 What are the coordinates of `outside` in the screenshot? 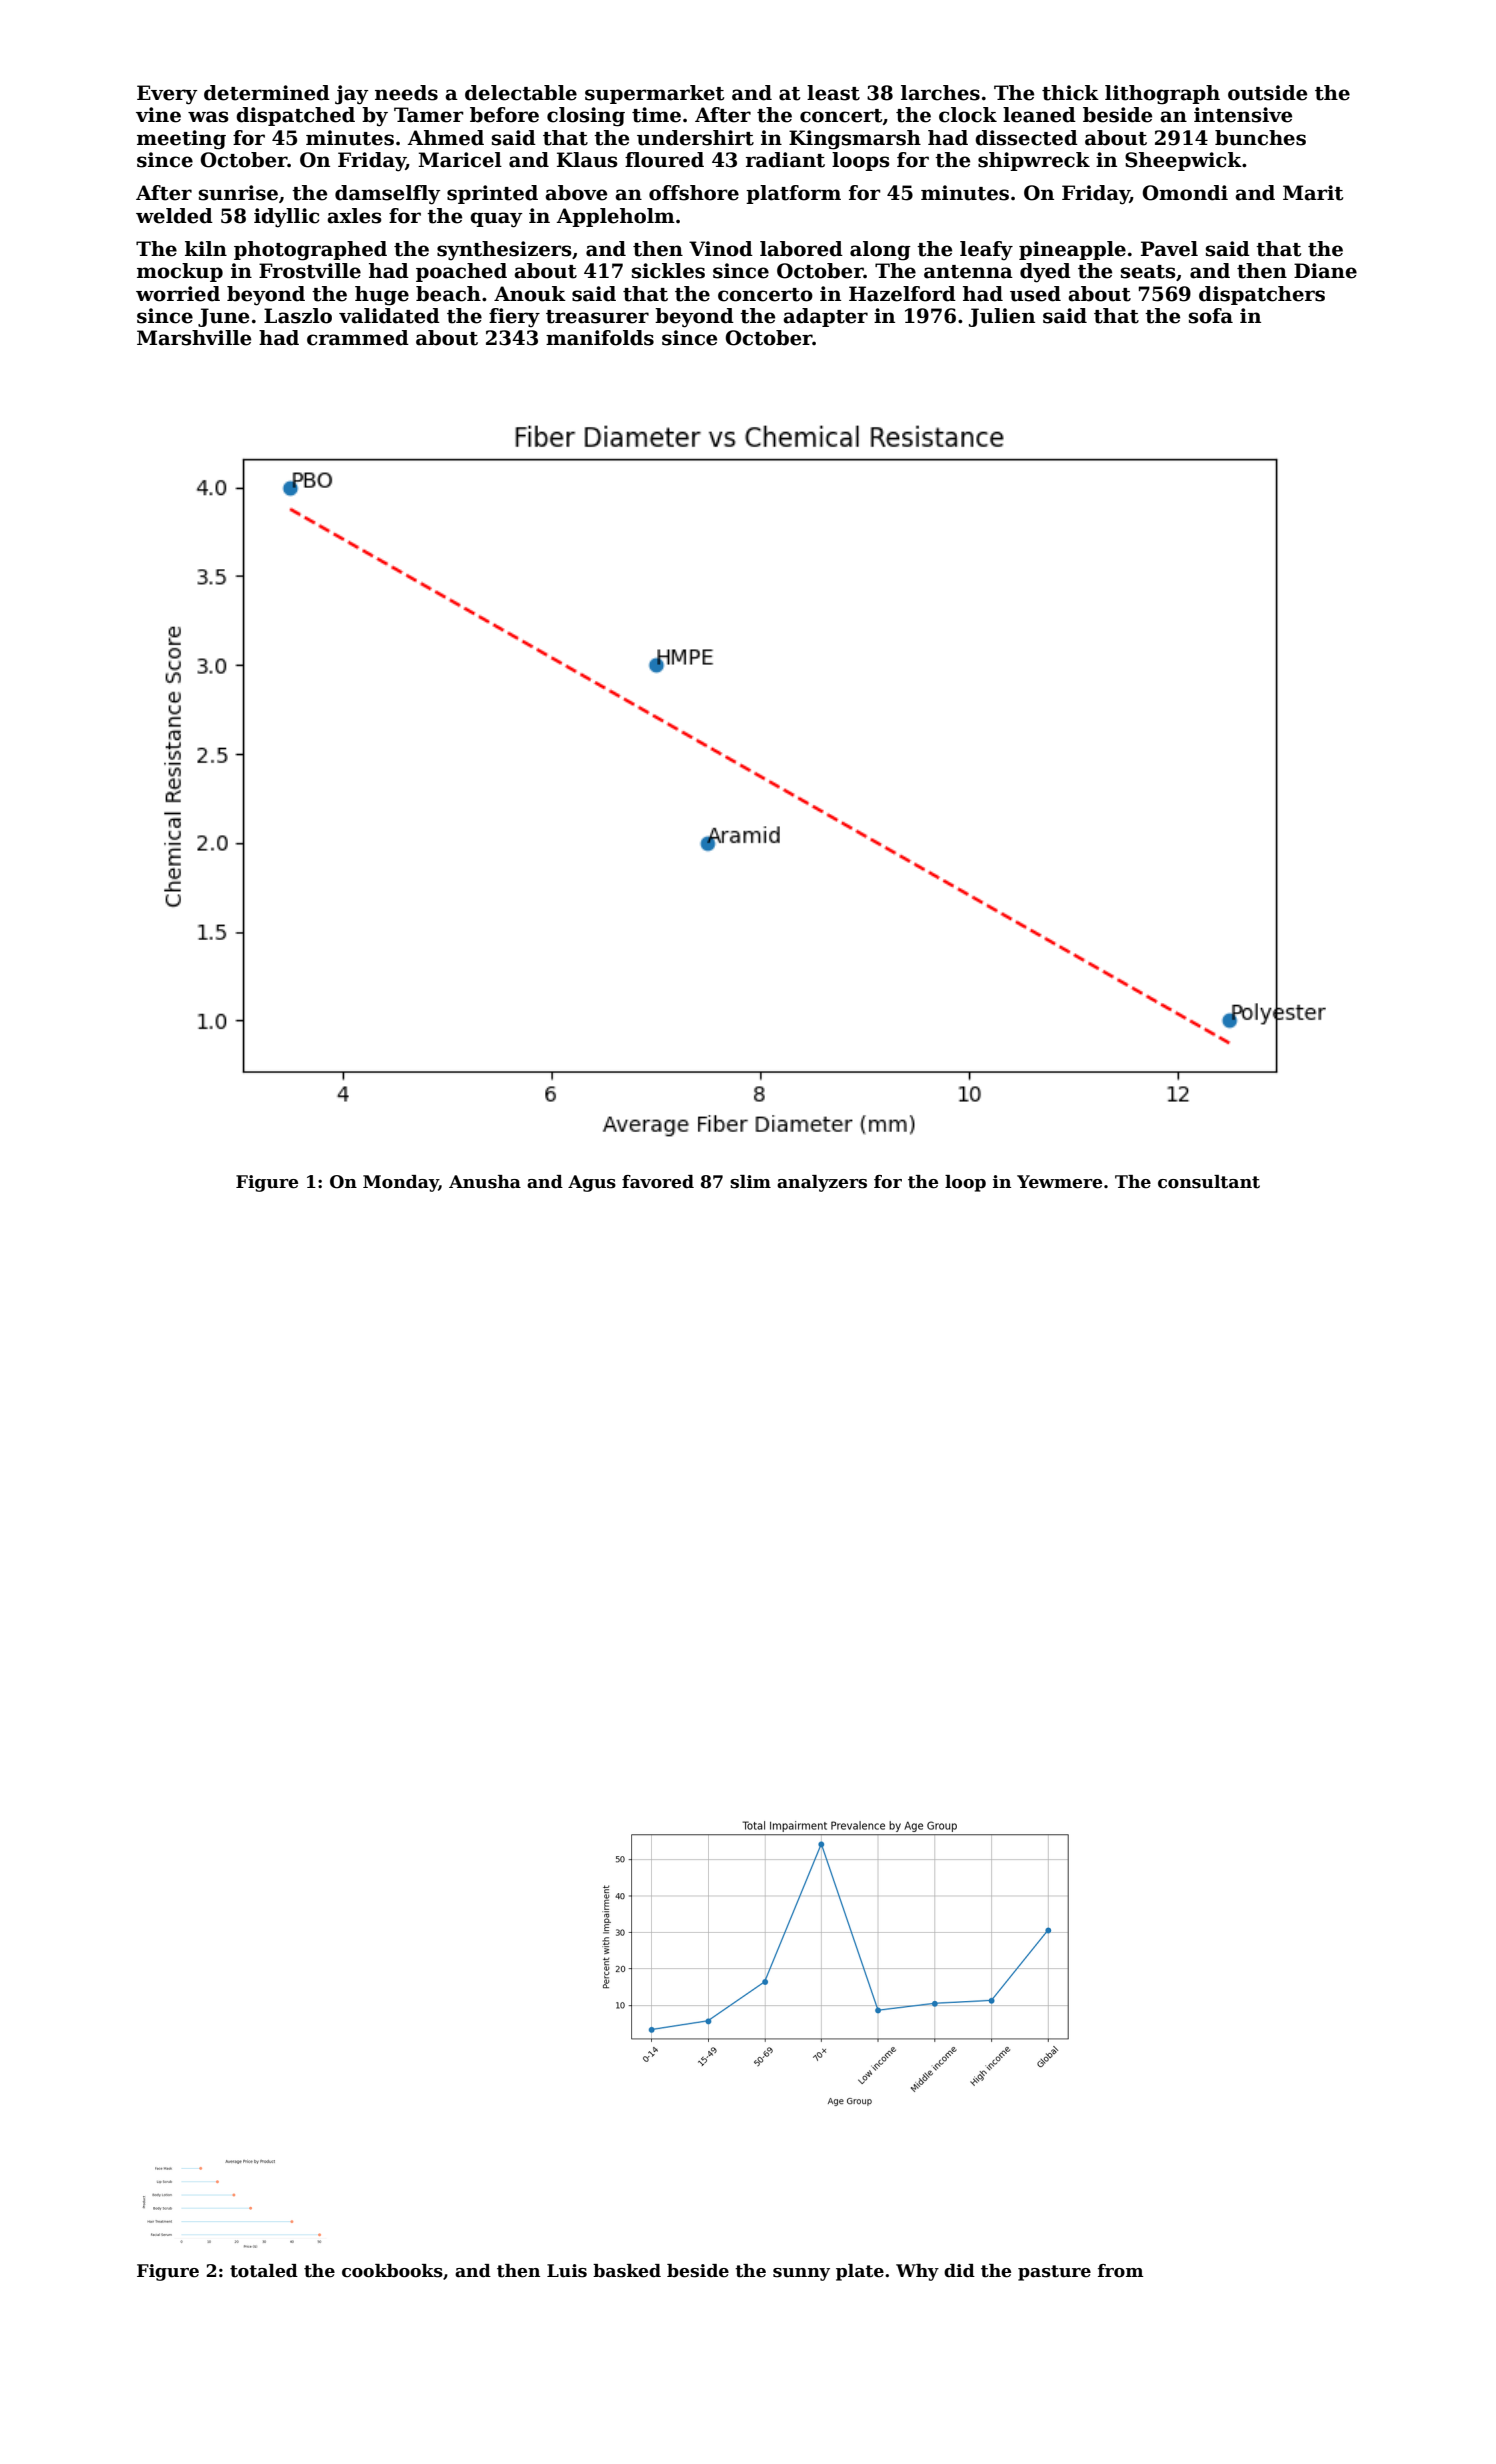 It's located at (1267, 93).
